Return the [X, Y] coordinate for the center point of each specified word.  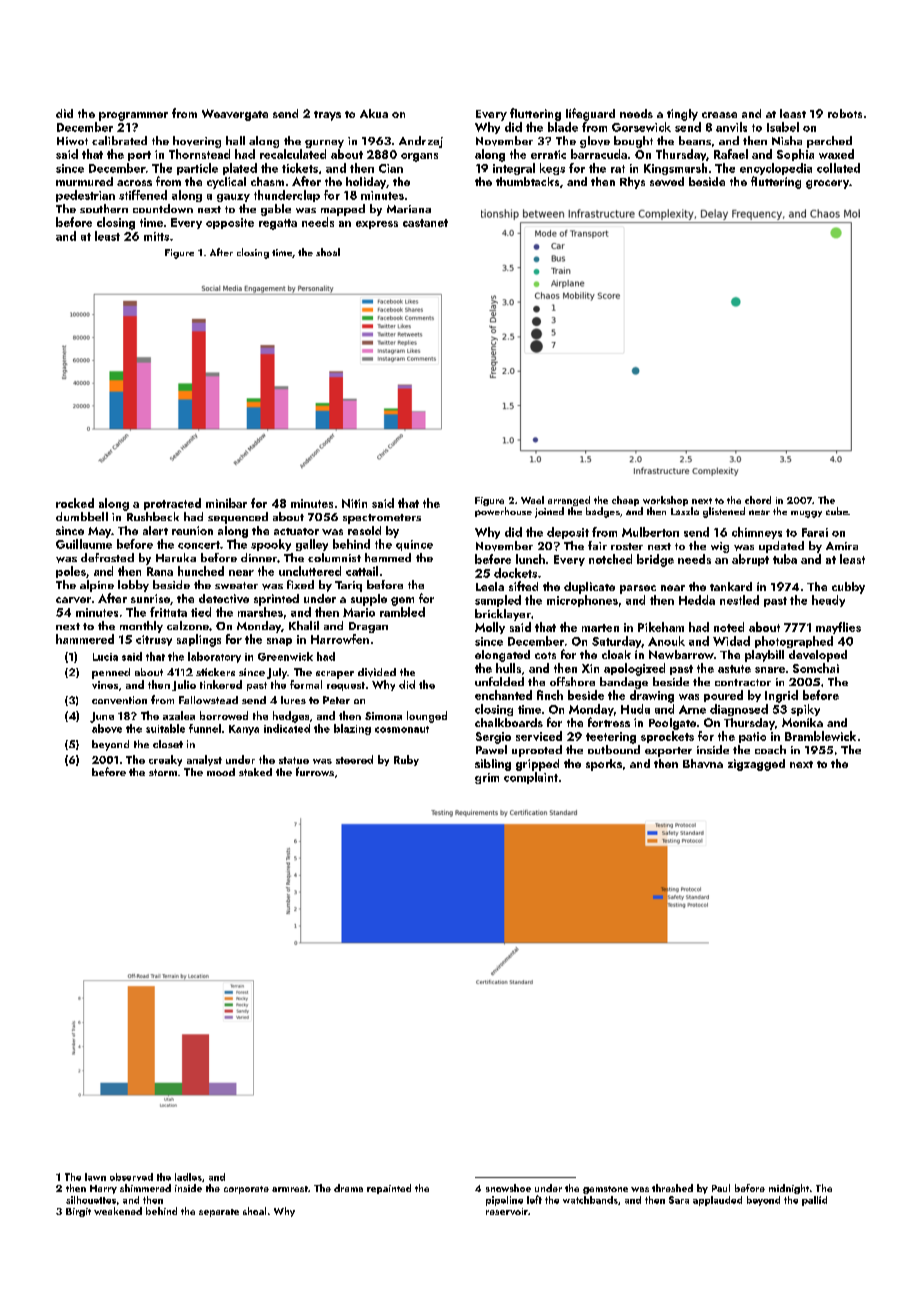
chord [758, 500]
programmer [133, 116]
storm [163, 772]
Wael [532, 500]
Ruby [406, 760]
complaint [531, 778]
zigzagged [756, 765]
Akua [374, 113]
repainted [389, 1189]
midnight [789, 1189]
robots [845, 113]
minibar [226, 503]
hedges [291, 717]
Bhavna [703, 763]
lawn [95, 1177]
